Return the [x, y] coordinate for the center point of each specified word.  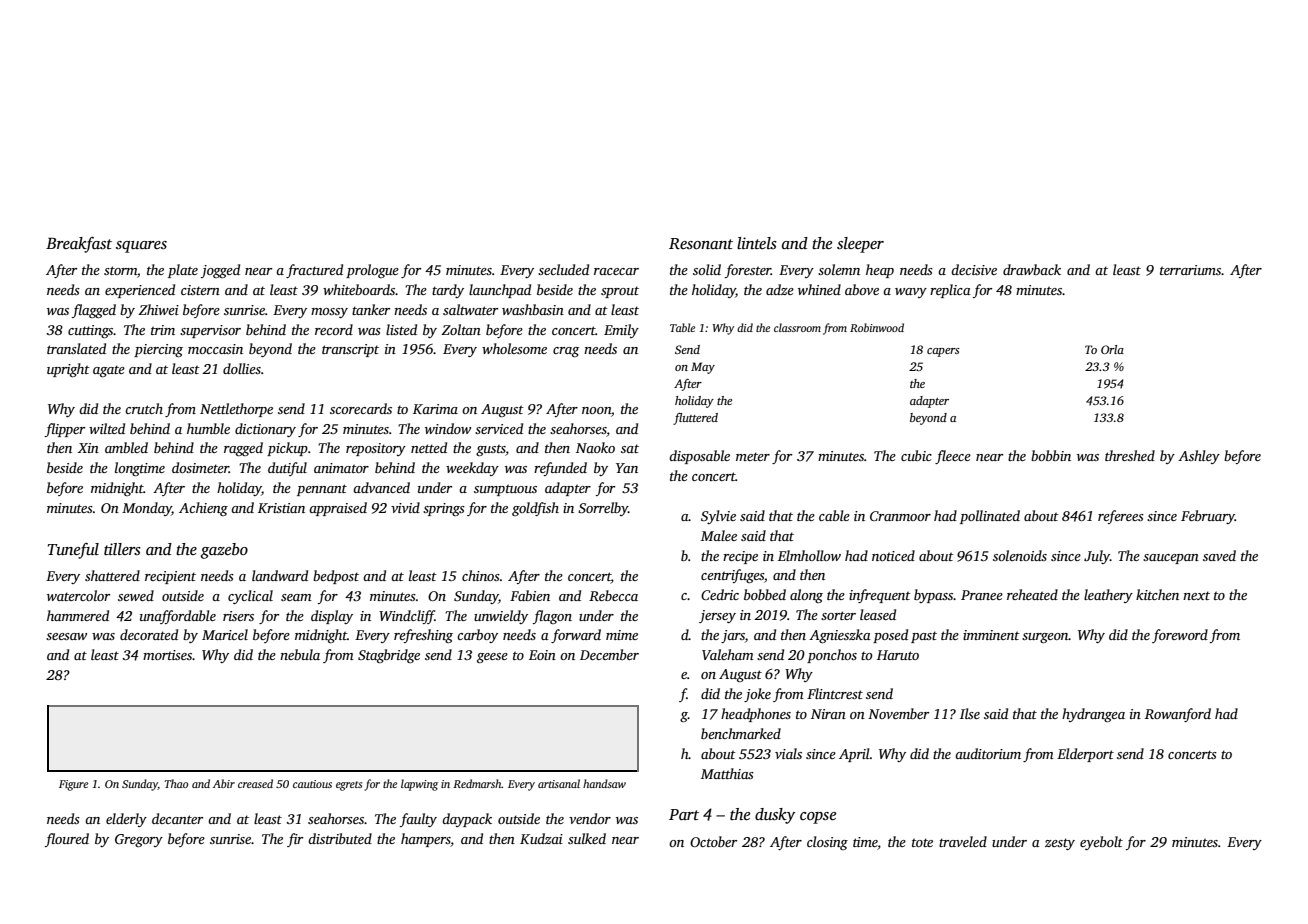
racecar [616, 271]
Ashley [1199, 457]
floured [67, 840]
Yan [627, 468]
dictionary [265, 430]
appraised [338, 509]
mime [622, 635]
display [332, 617]
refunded [560, 469]
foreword [1180, 636]
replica [950, 291]
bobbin [1051, 455]
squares [141, 247]
